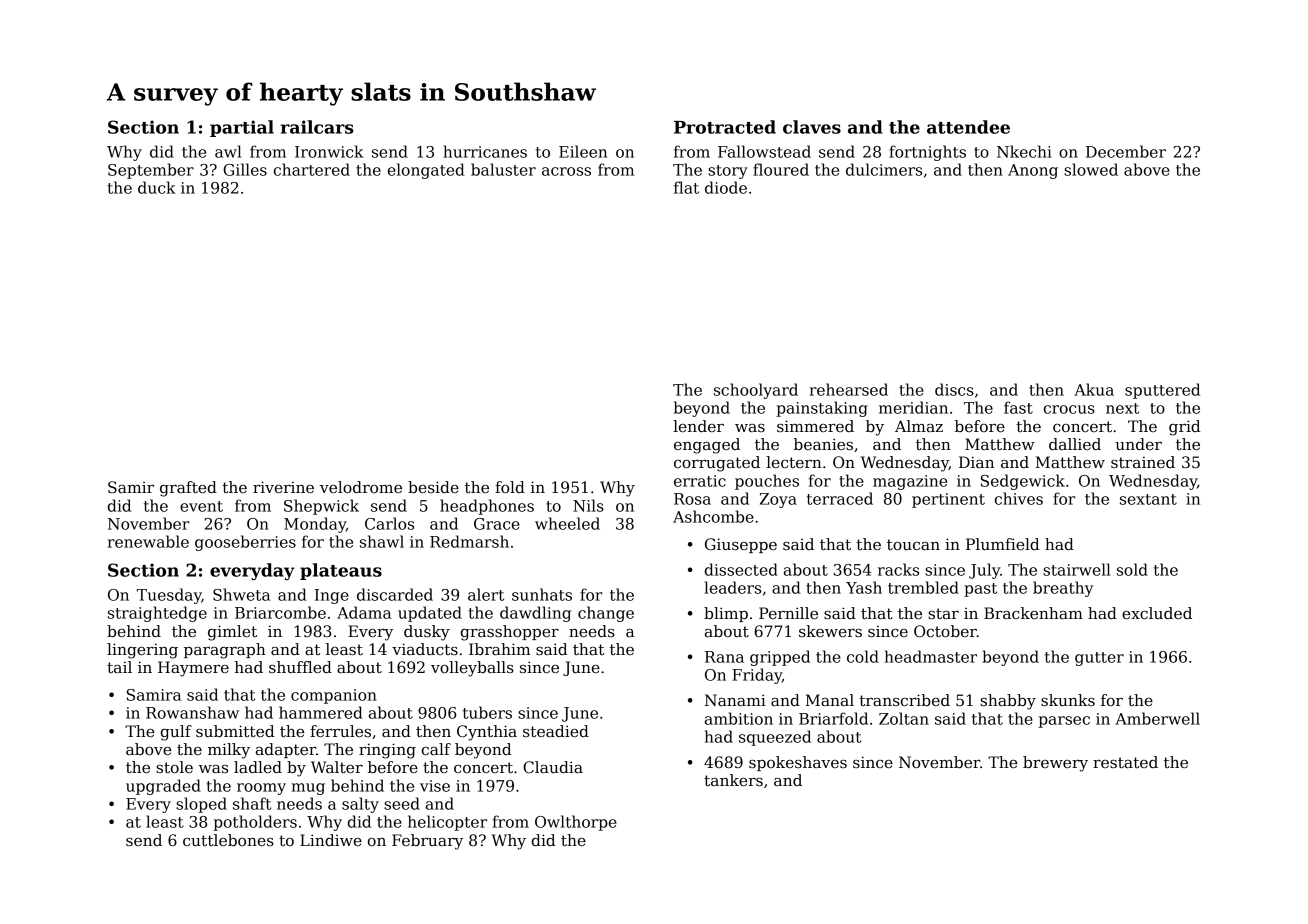 This page has height=924, width=1308. I want to click on engaged, so click(707, 446).
